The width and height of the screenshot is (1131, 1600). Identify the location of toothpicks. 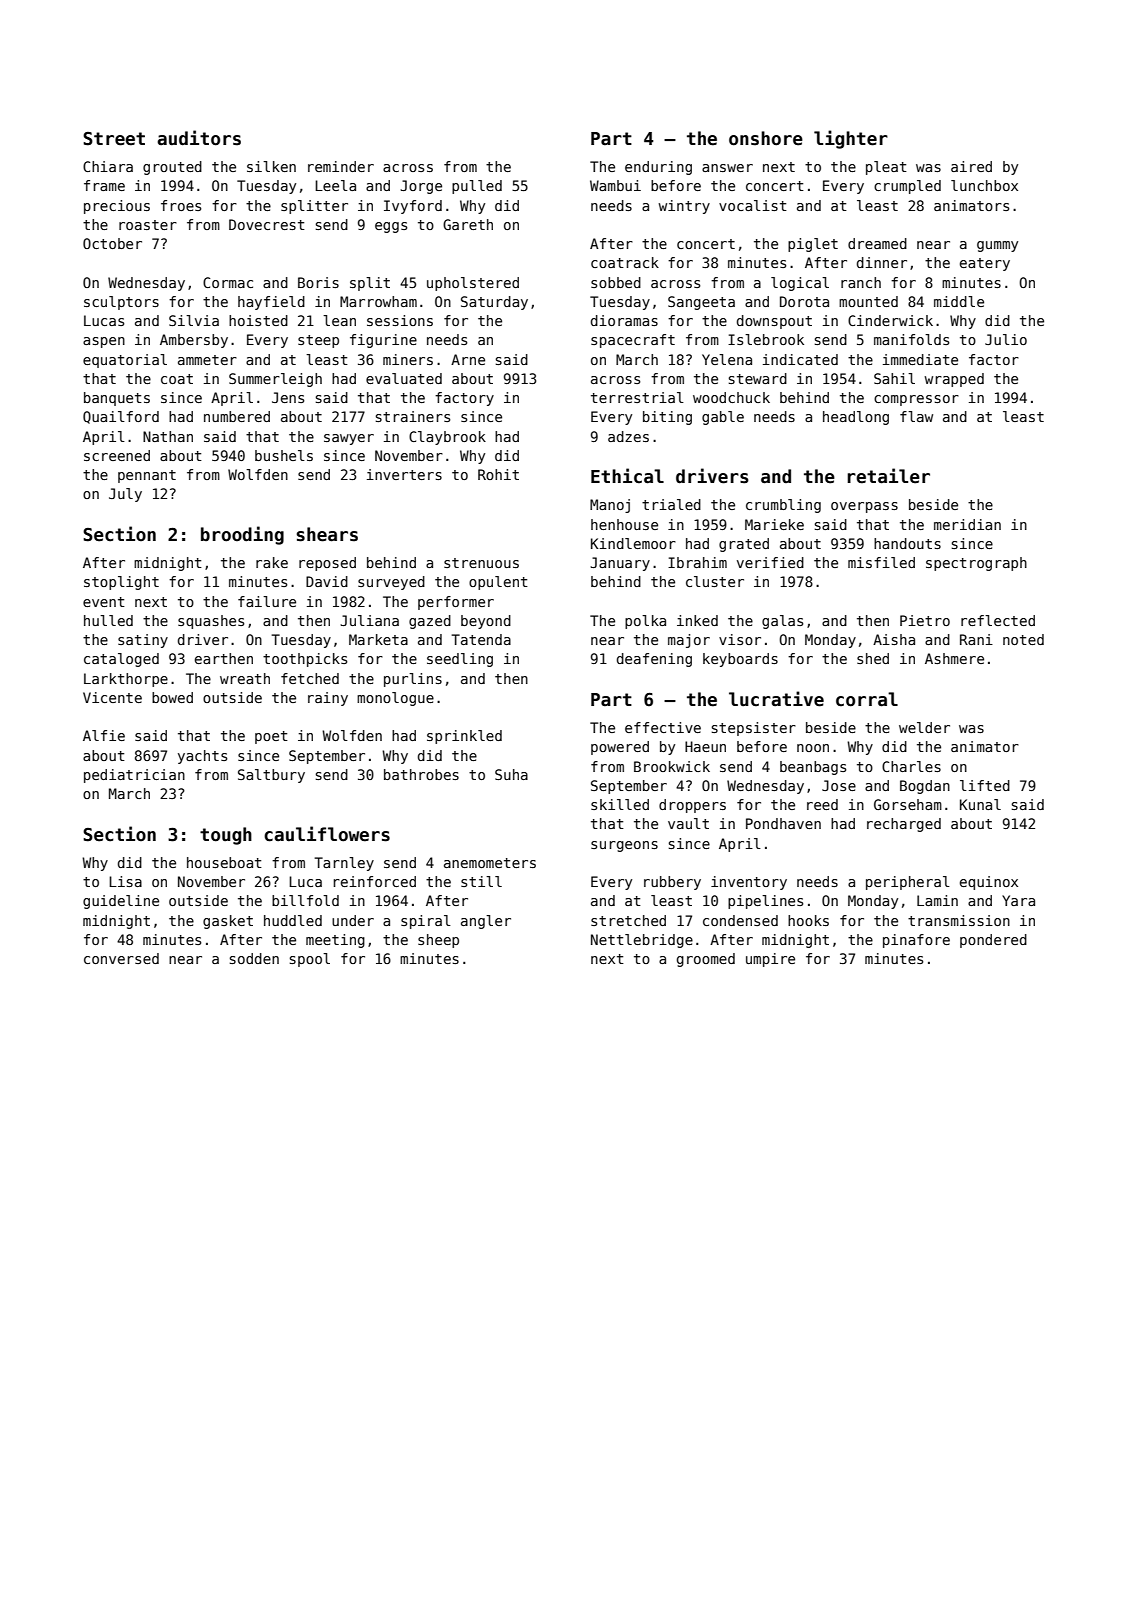
(305, 660).
